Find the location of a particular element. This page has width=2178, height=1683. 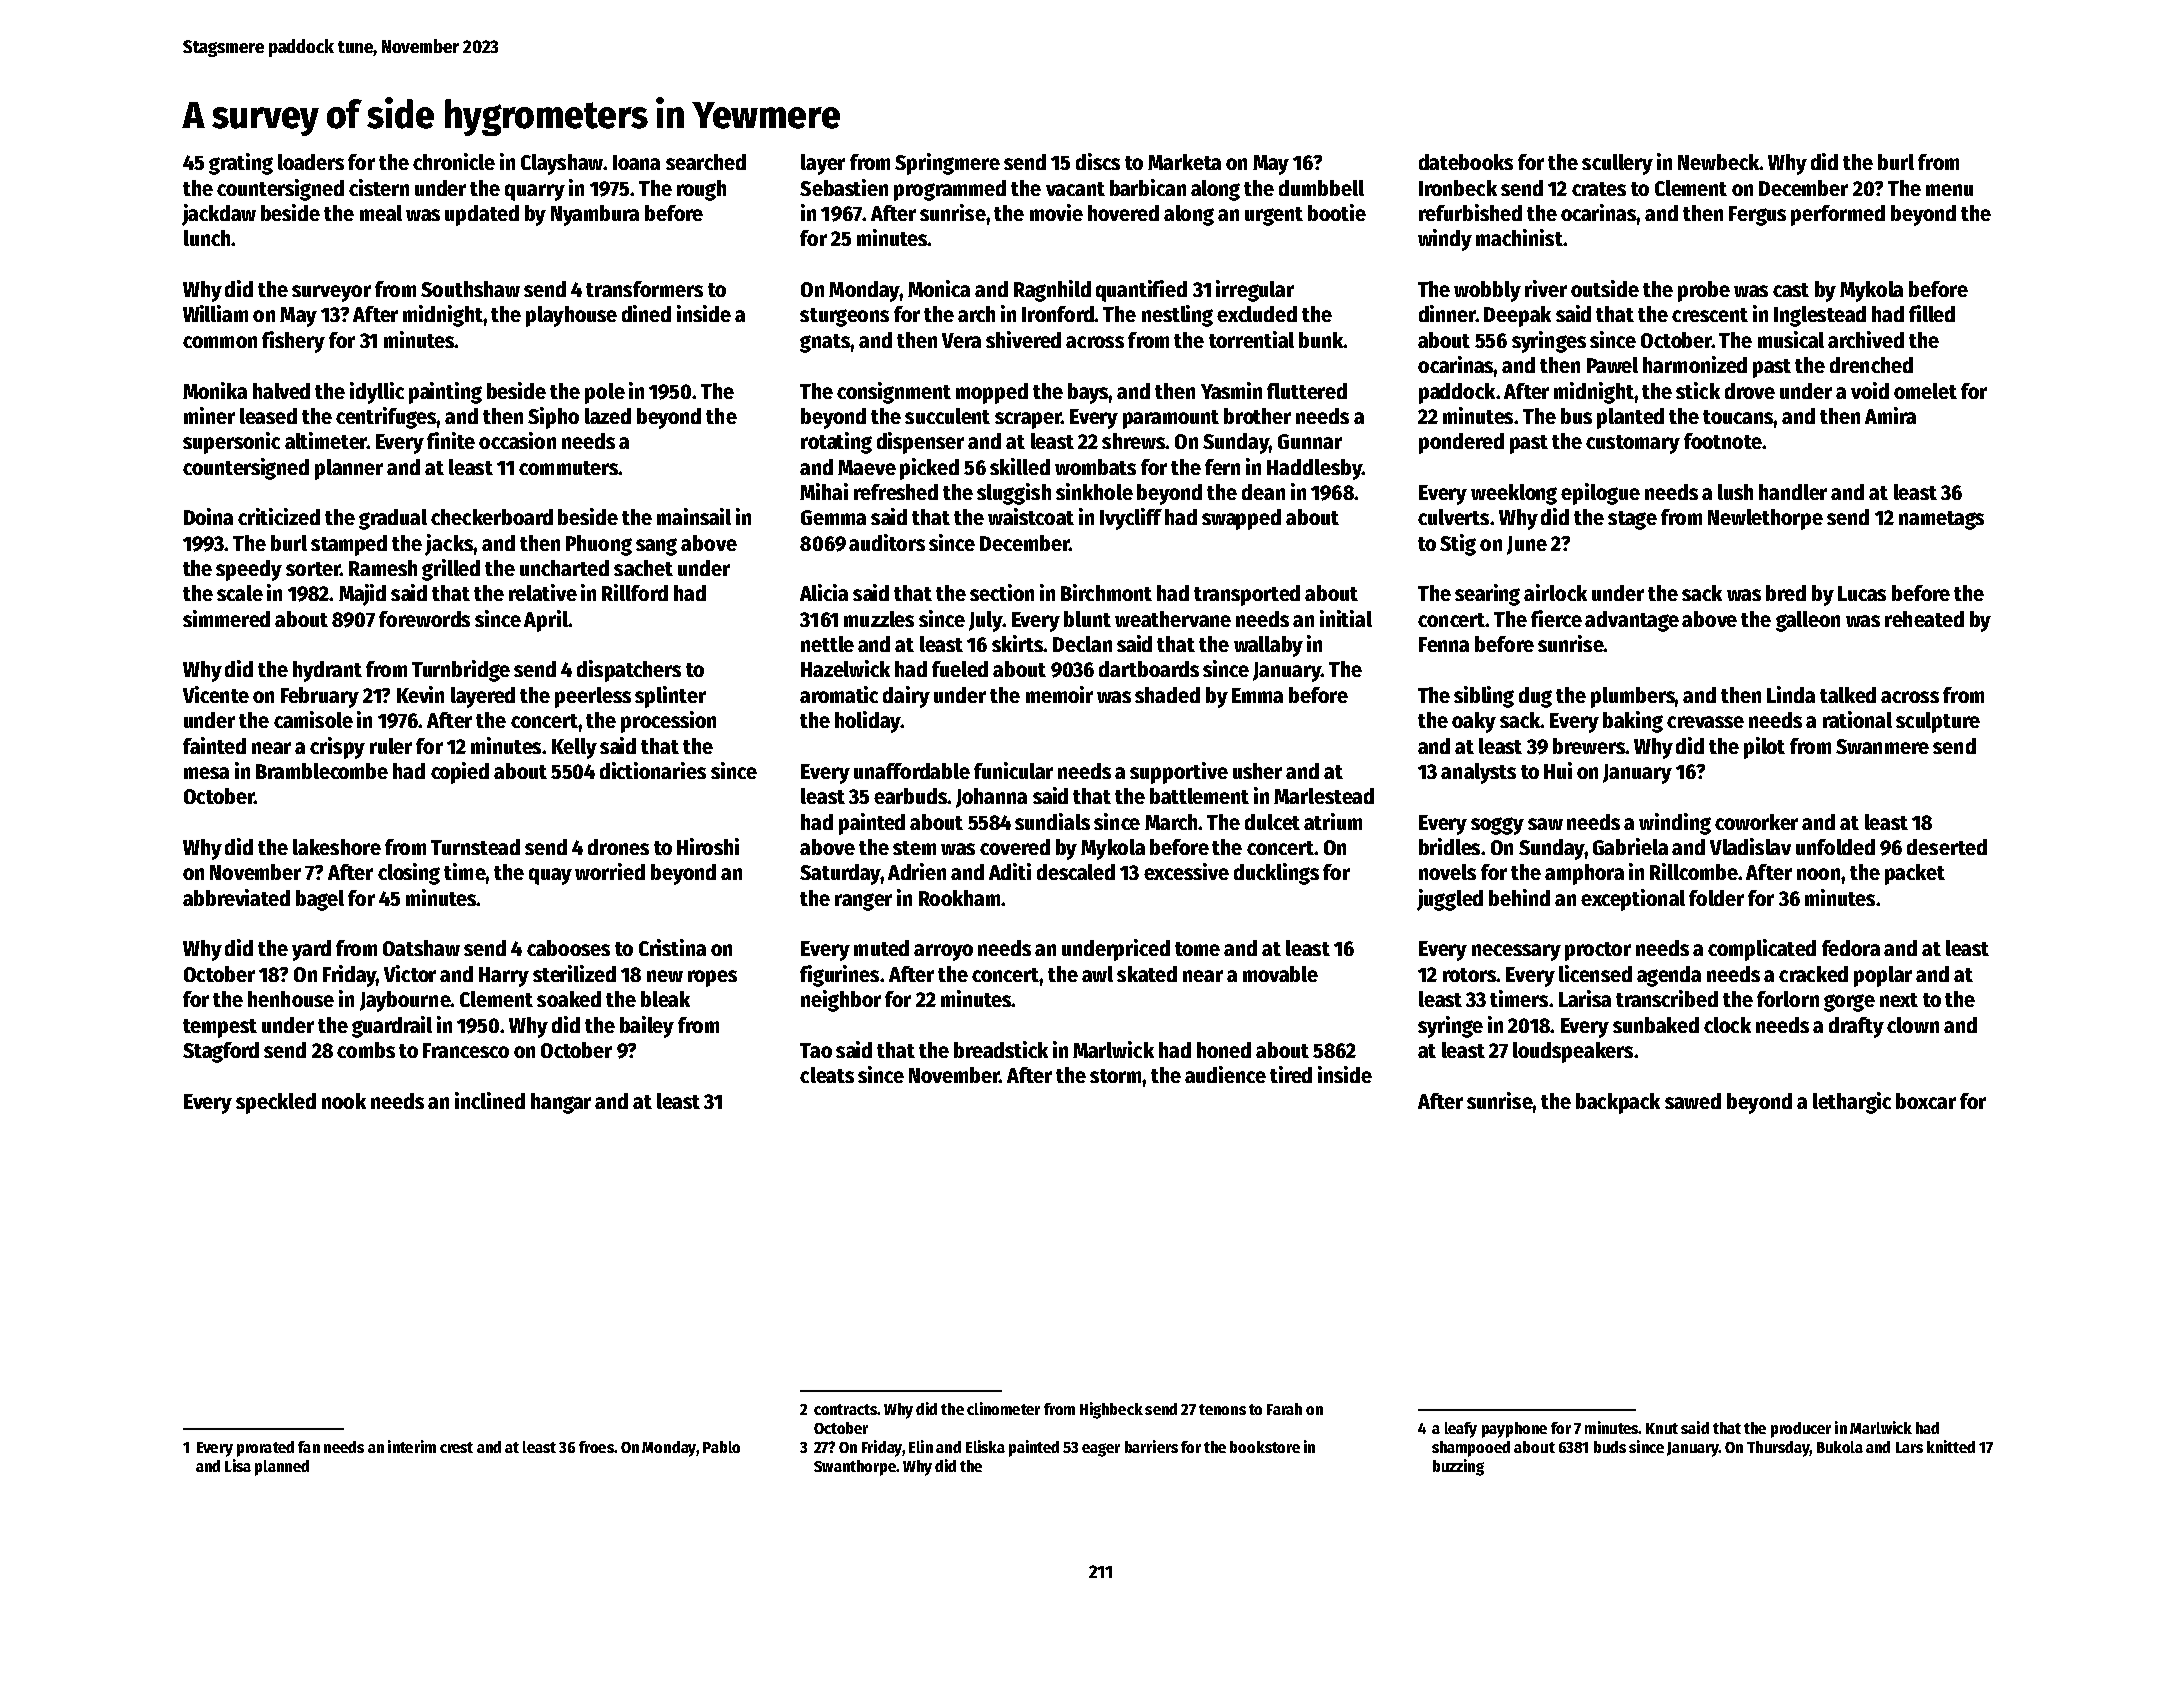

supersonic is located at coordinates (231, 443).
